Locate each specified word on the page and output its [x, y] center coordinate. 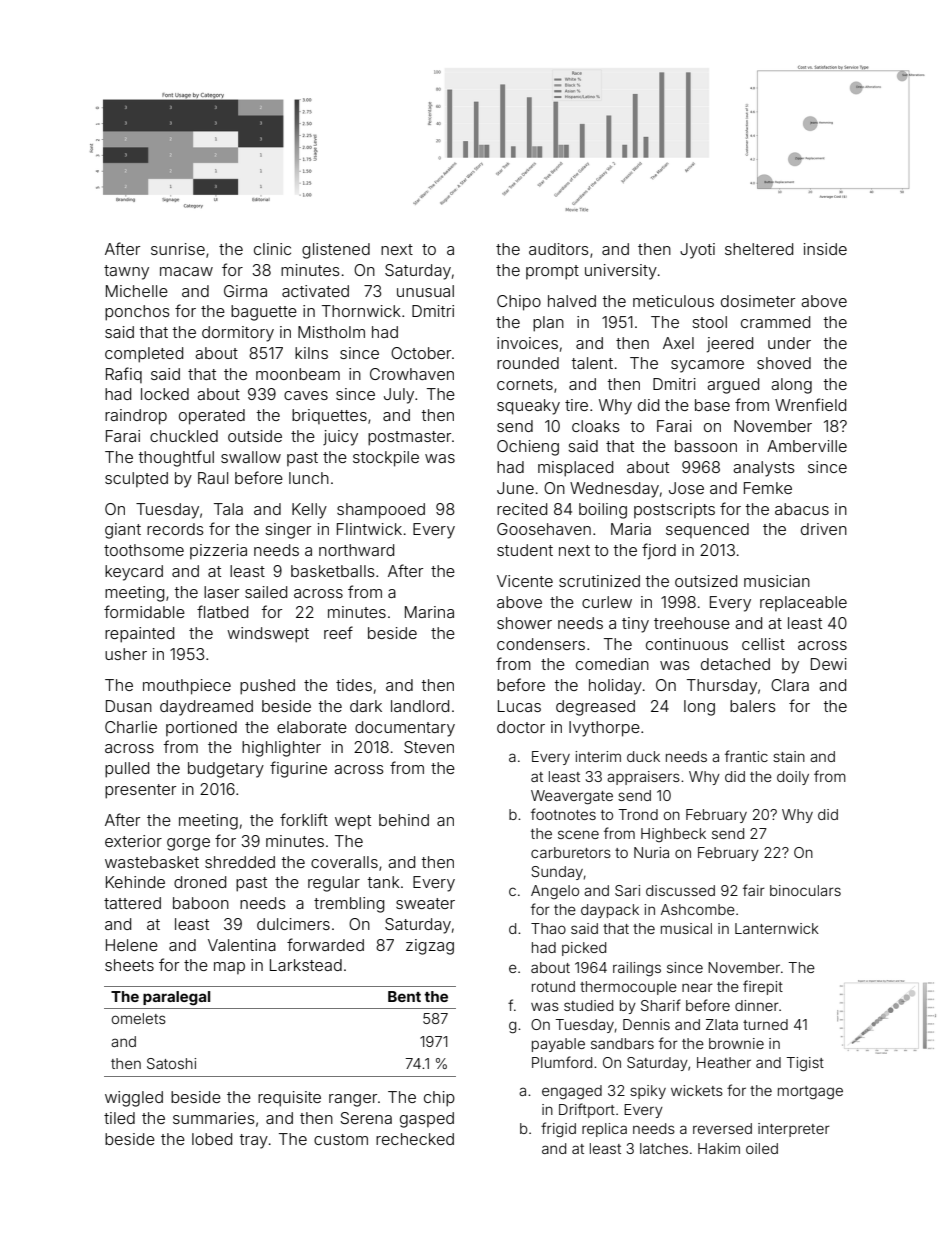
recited [522, 509]
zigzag [430, 947]
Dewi [829, 664]
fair [754, 890]
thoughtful [176, 458]
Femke [768, 488]
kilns [311, 353]
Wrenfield [810, 404]
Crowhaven [412, 374]
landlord [420, 706]
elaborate [312, 727]
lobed [212, 1139]
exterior [133, 841]
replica [604, 1130]
